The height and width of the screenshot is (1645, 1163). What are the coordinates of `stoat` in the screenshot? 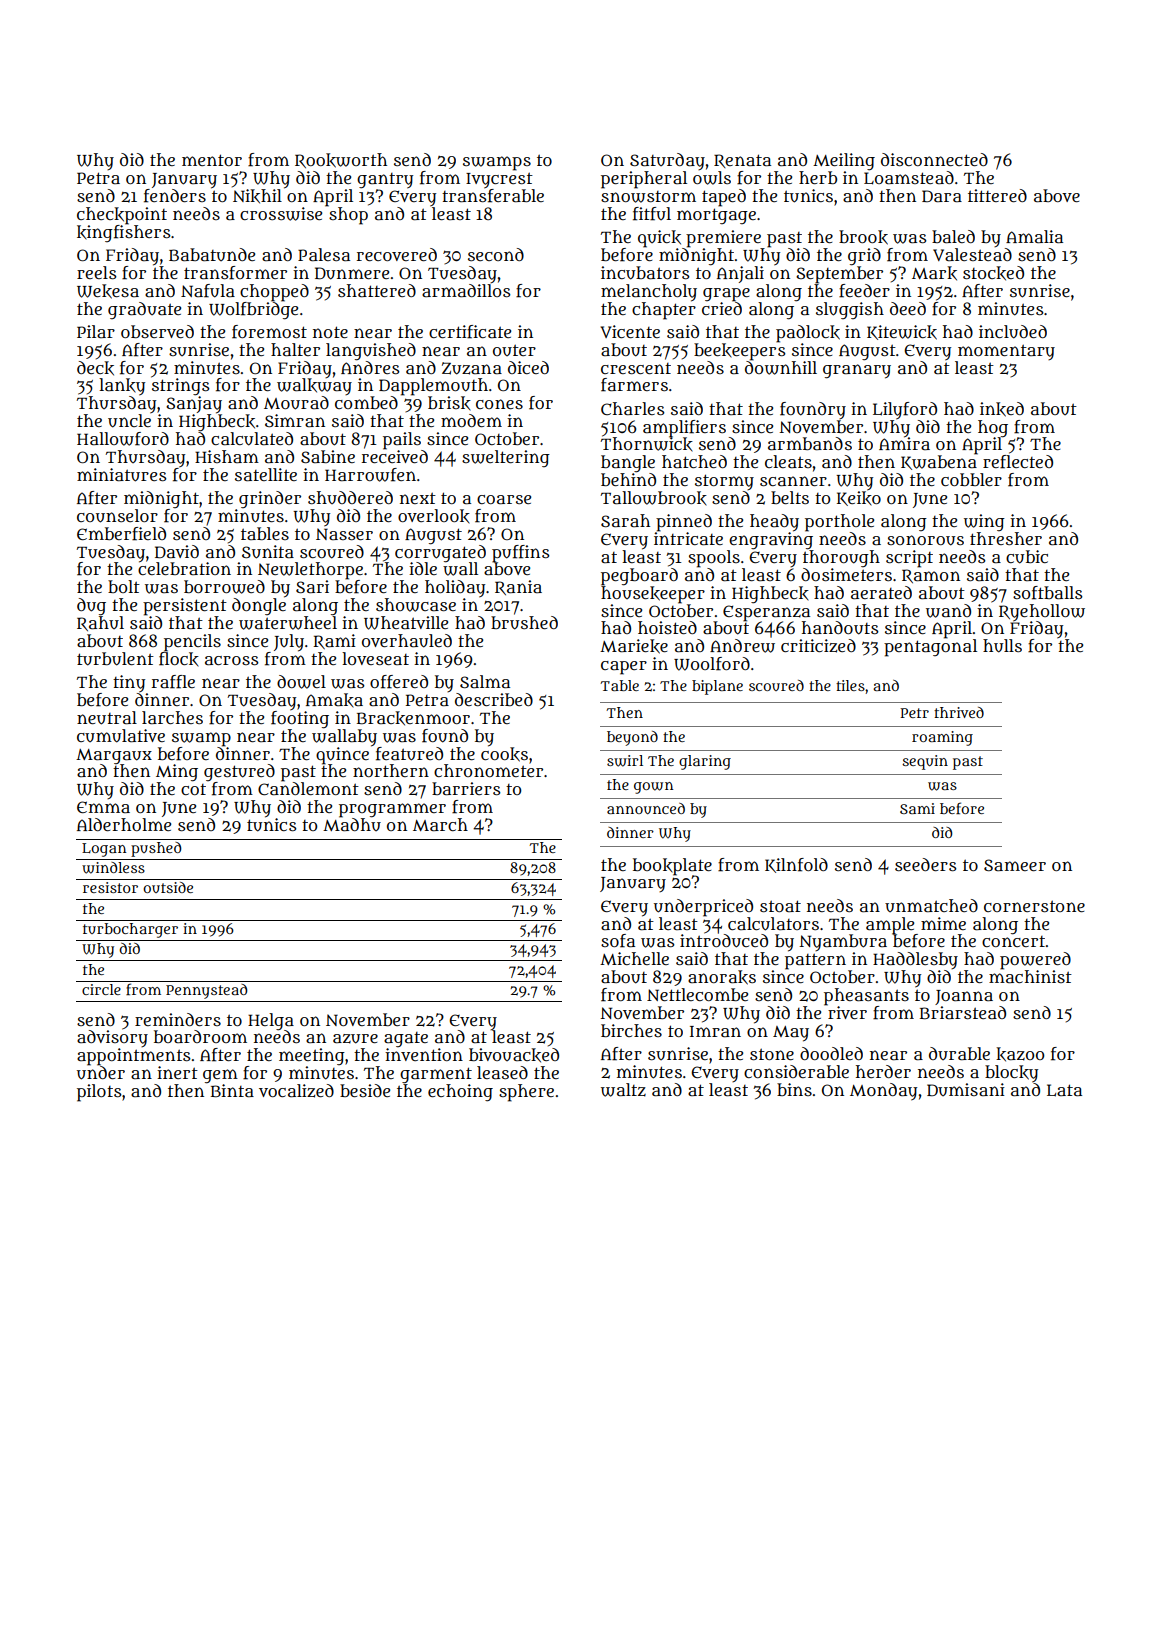 It's located at (780, 906).
